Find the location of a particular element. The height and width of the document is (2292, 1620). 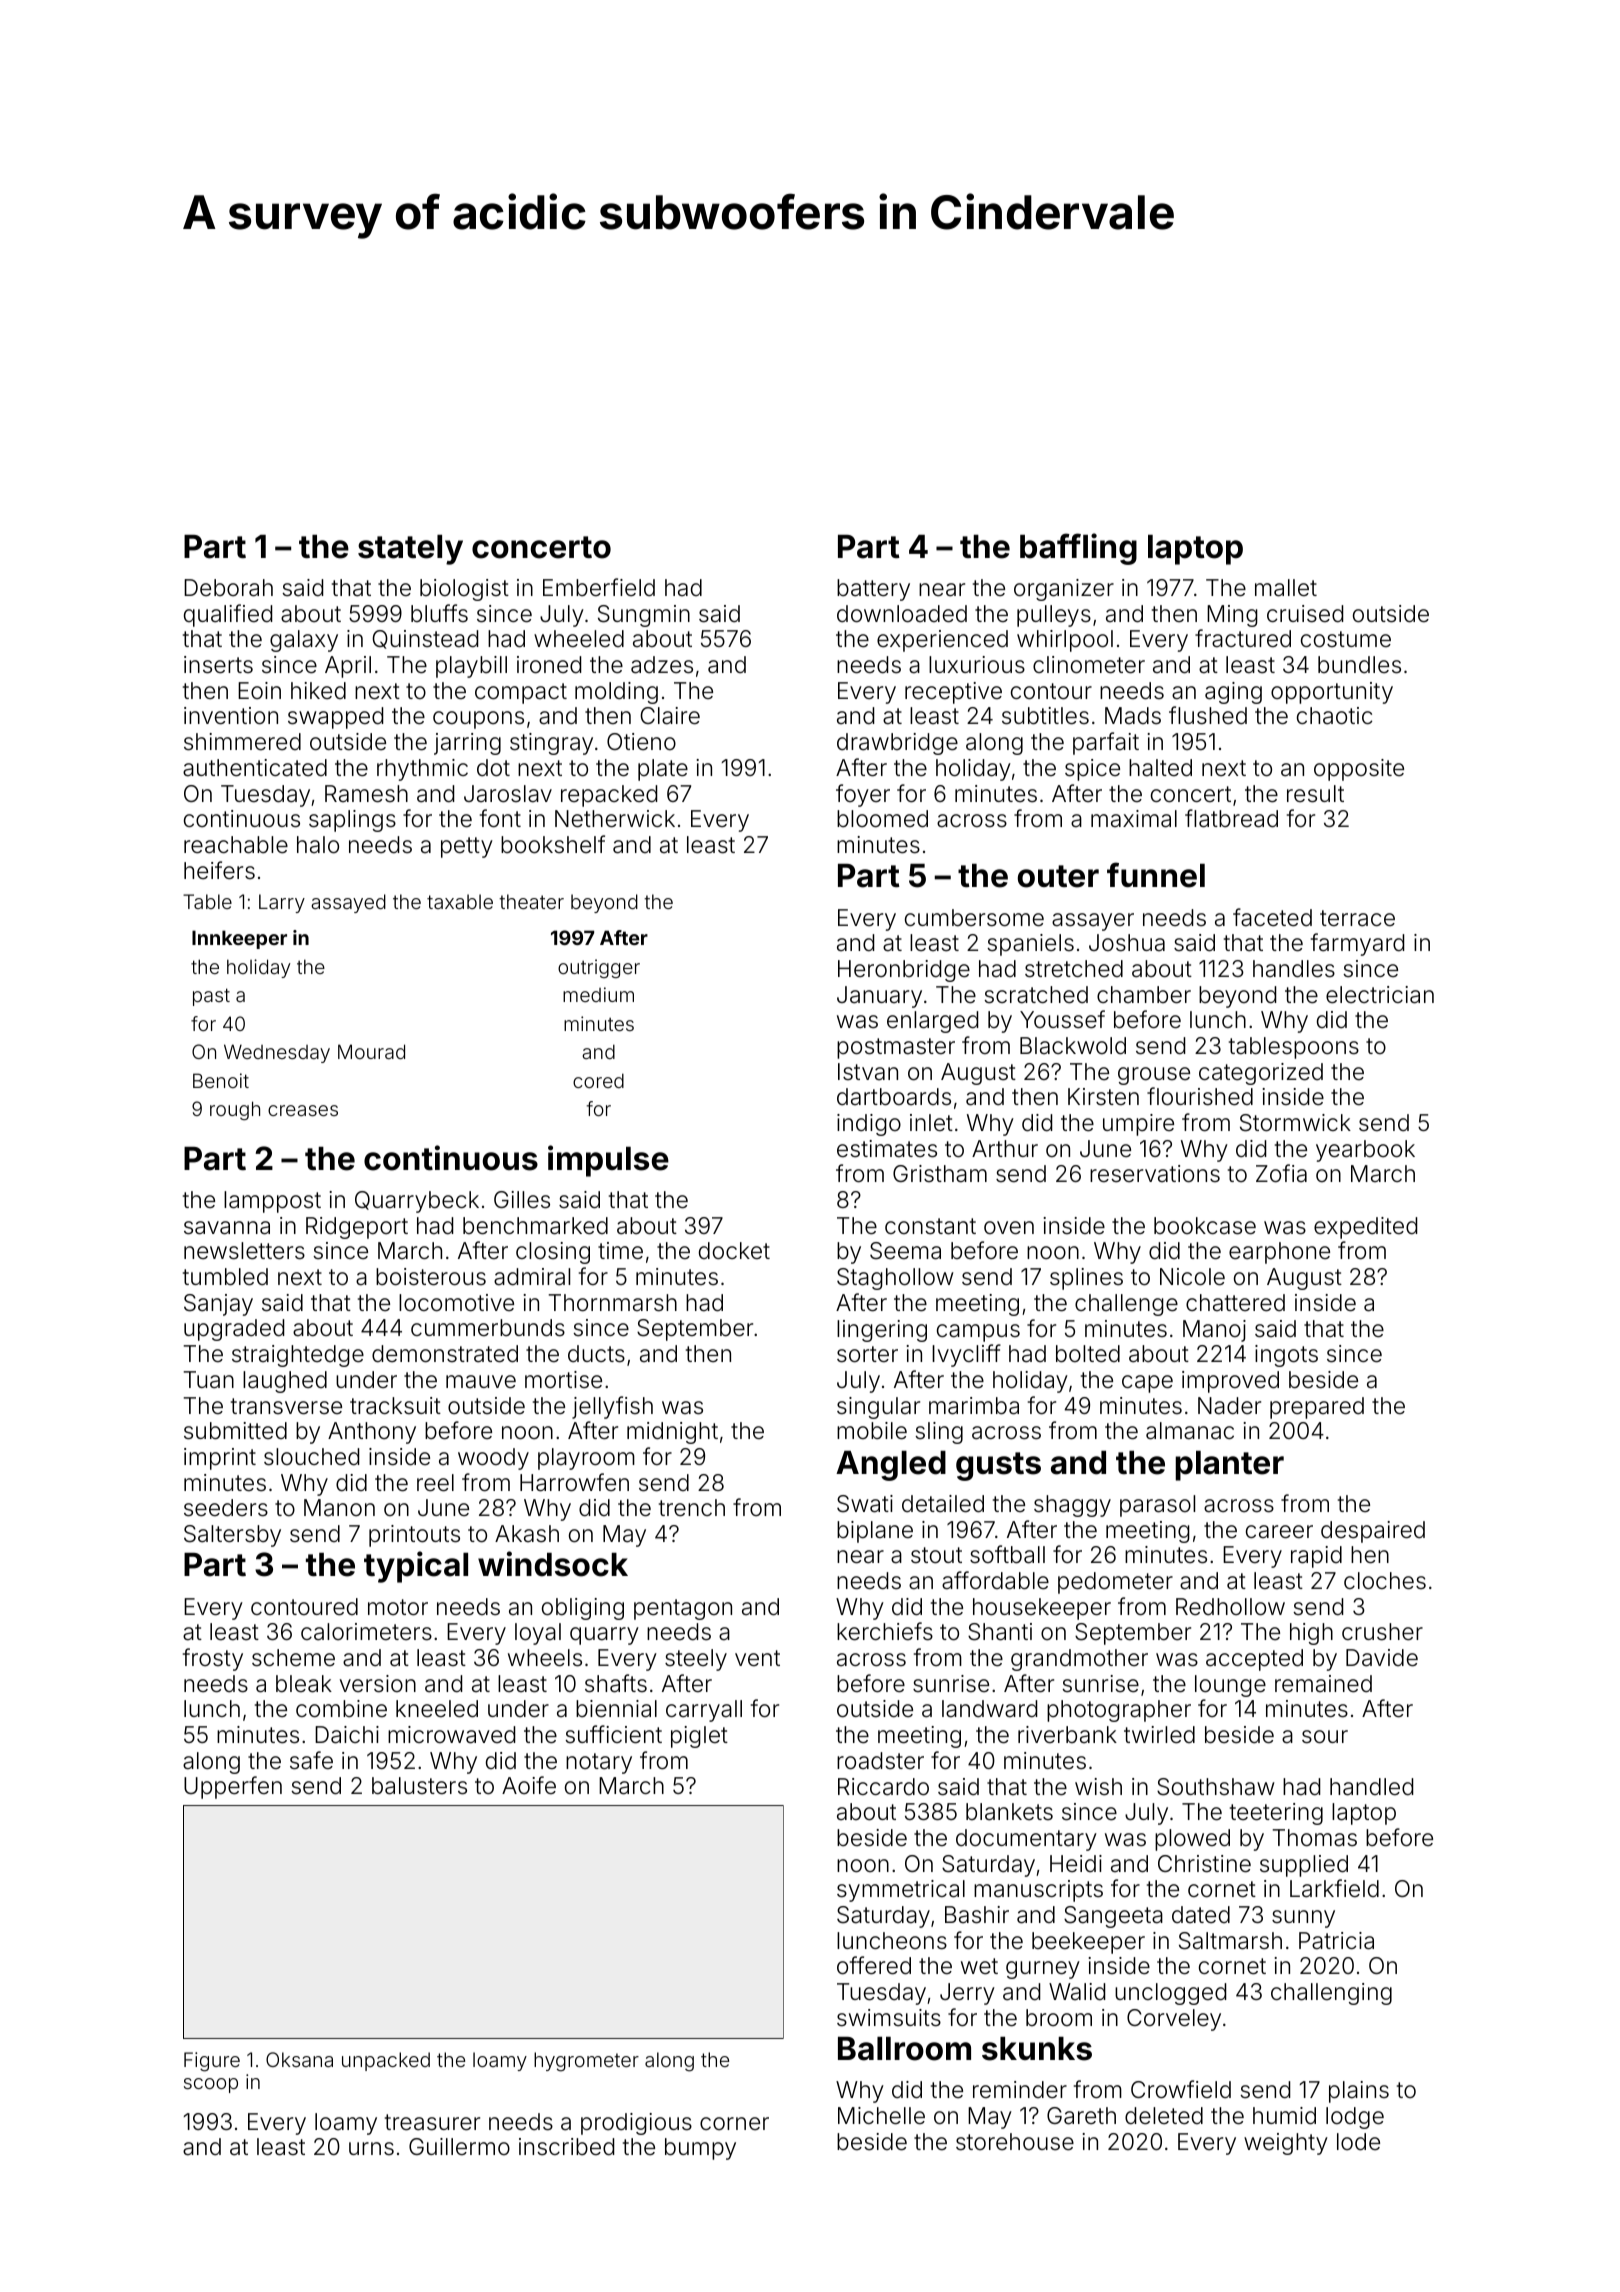

baffling is located at coordinates (1078, 549).
